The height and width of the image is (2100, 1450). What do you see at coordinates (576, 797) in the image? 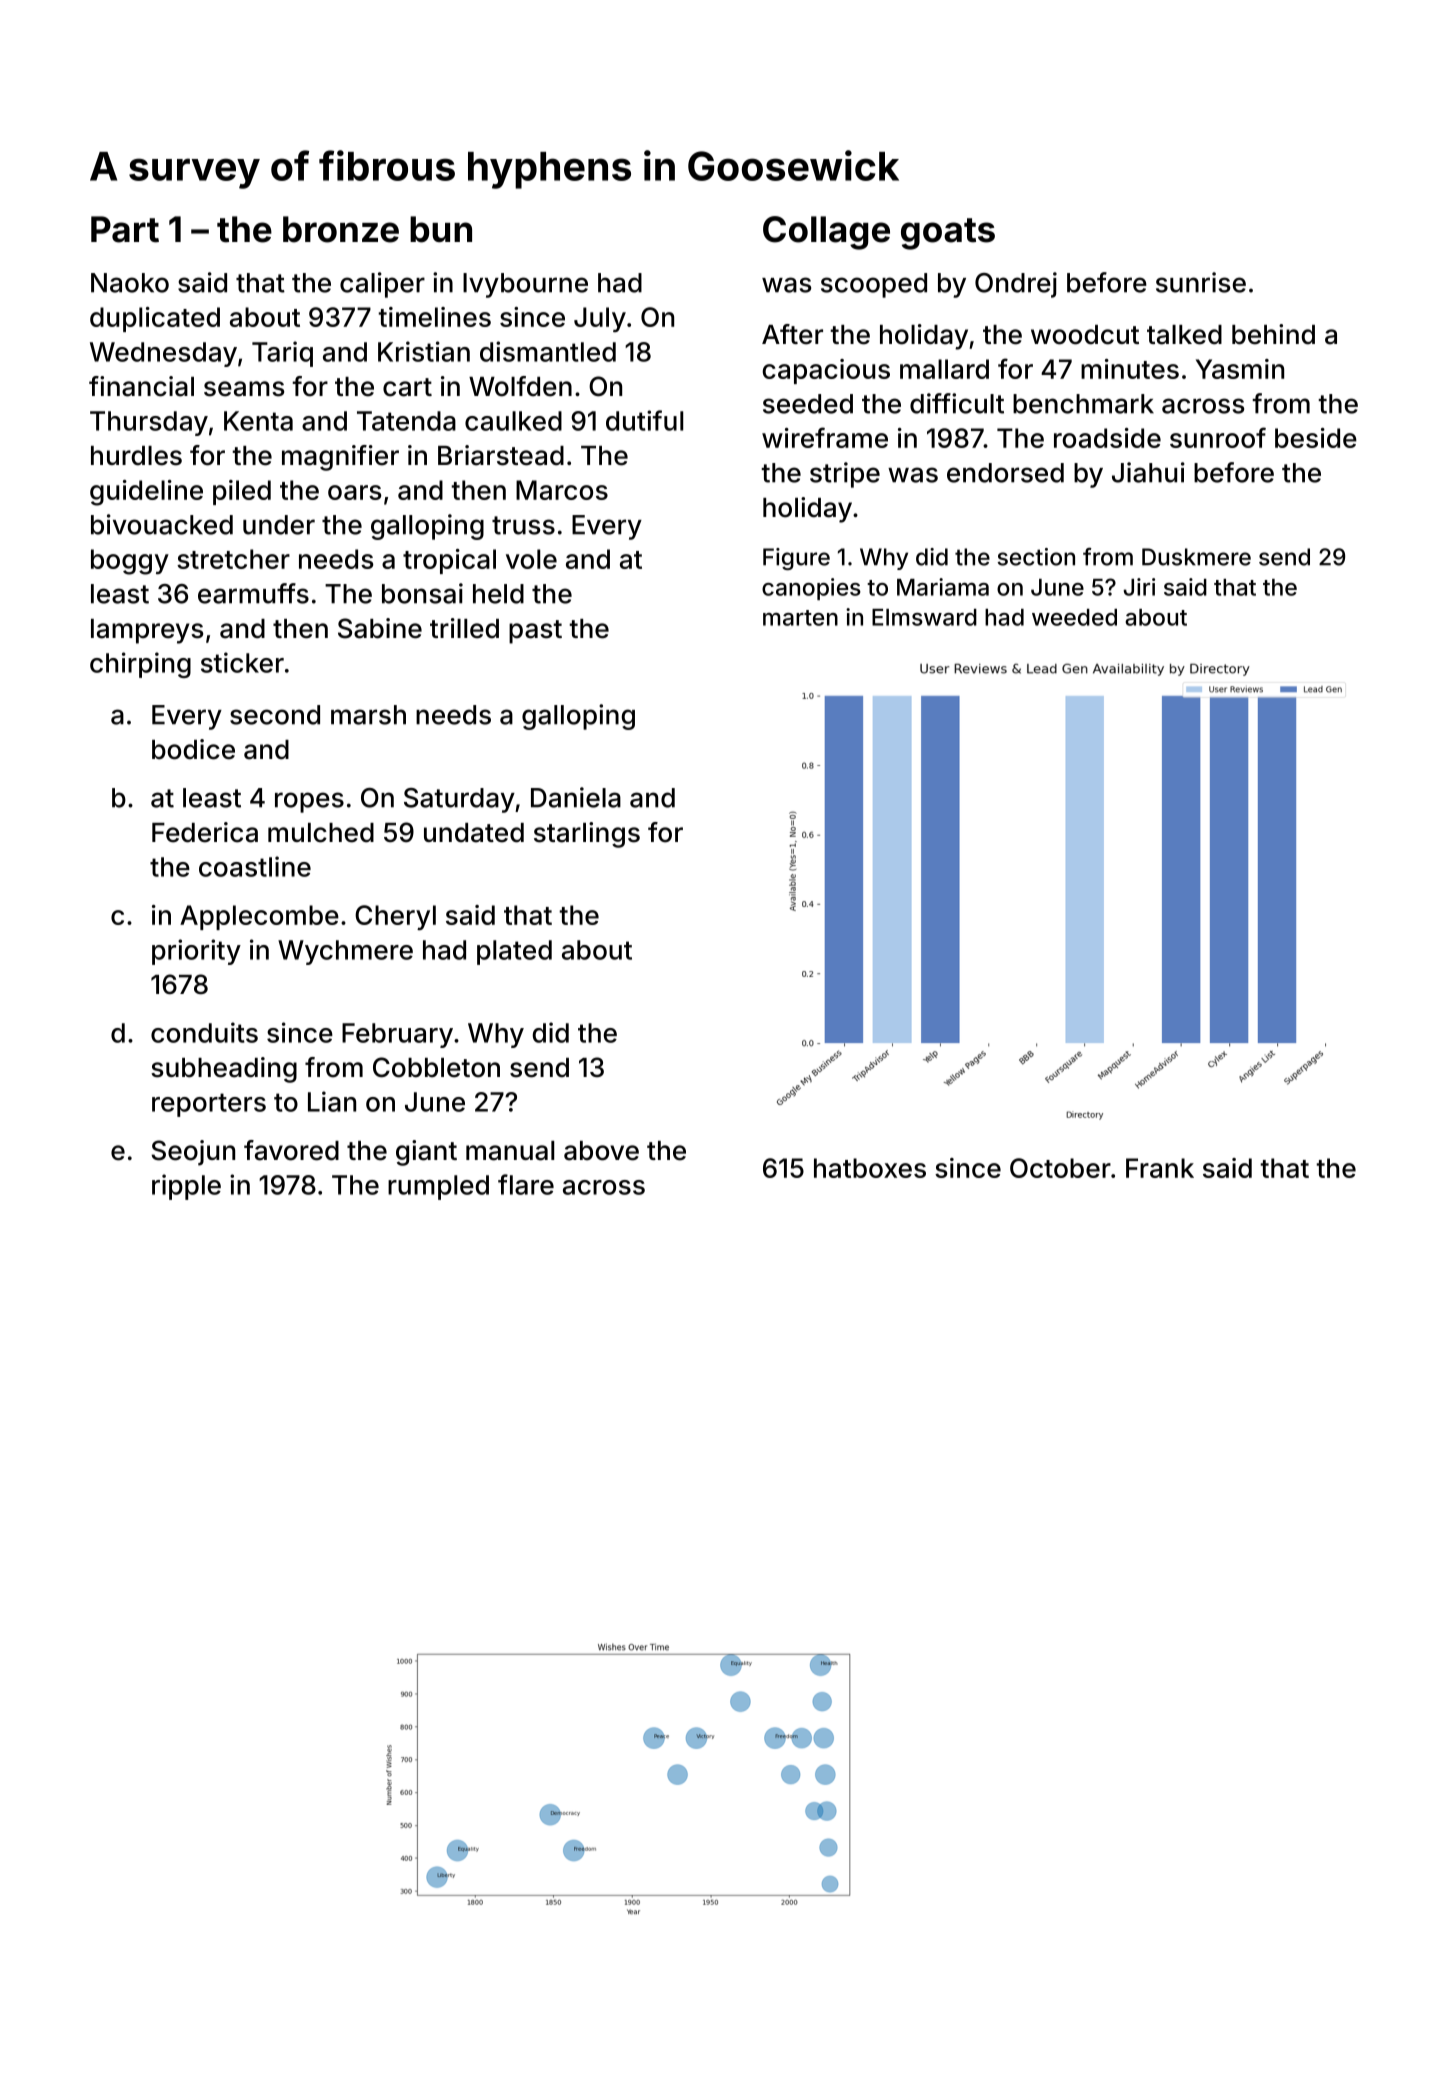
I see `Daniela` at bounding box center [576, 797].
